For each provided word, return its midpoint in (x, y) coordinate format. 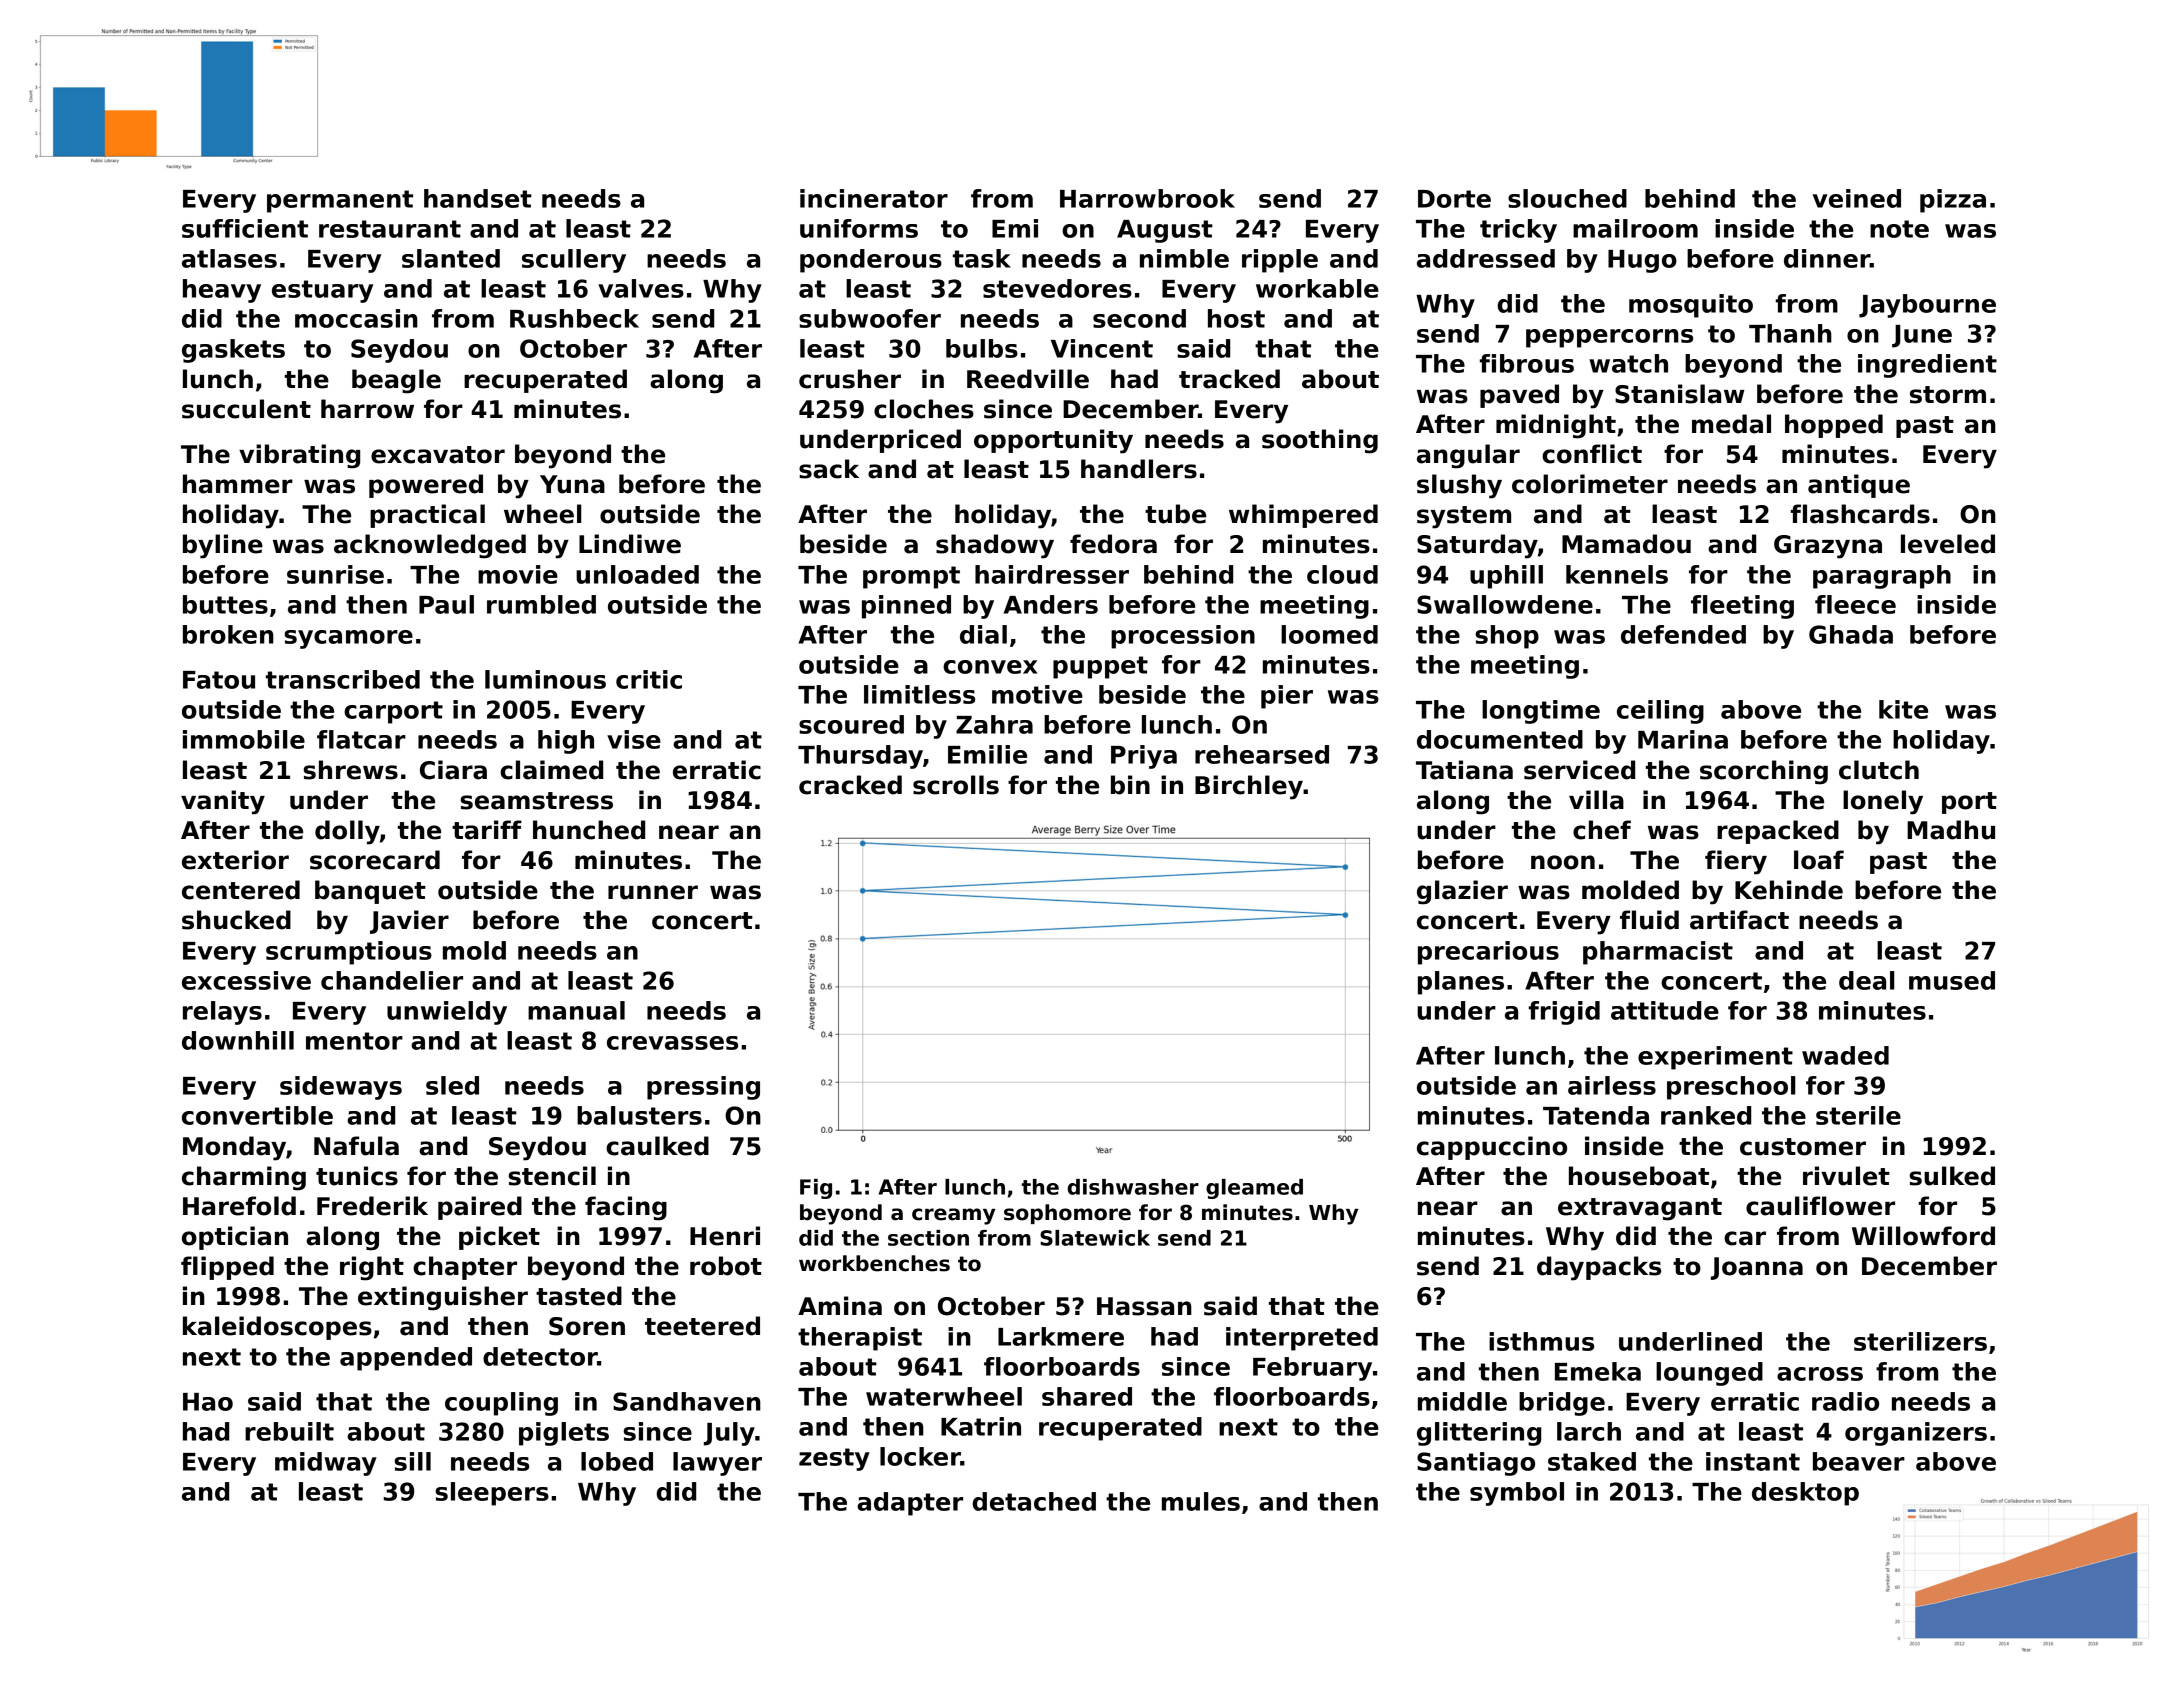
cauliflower (1820, 1206)
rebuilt (289, 1431)
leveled (1948, 544)
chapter (465, 1268)
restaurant (390, 229)
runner (653, 892)
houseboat (1639, 1176)
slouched (1567, 198)
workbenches (874, 1263)
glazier (1462, 892)
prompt (911, 577)
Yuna (572, 484)
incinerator (874, 198)
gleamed (1254, 1189)
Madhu (1951, 830)
